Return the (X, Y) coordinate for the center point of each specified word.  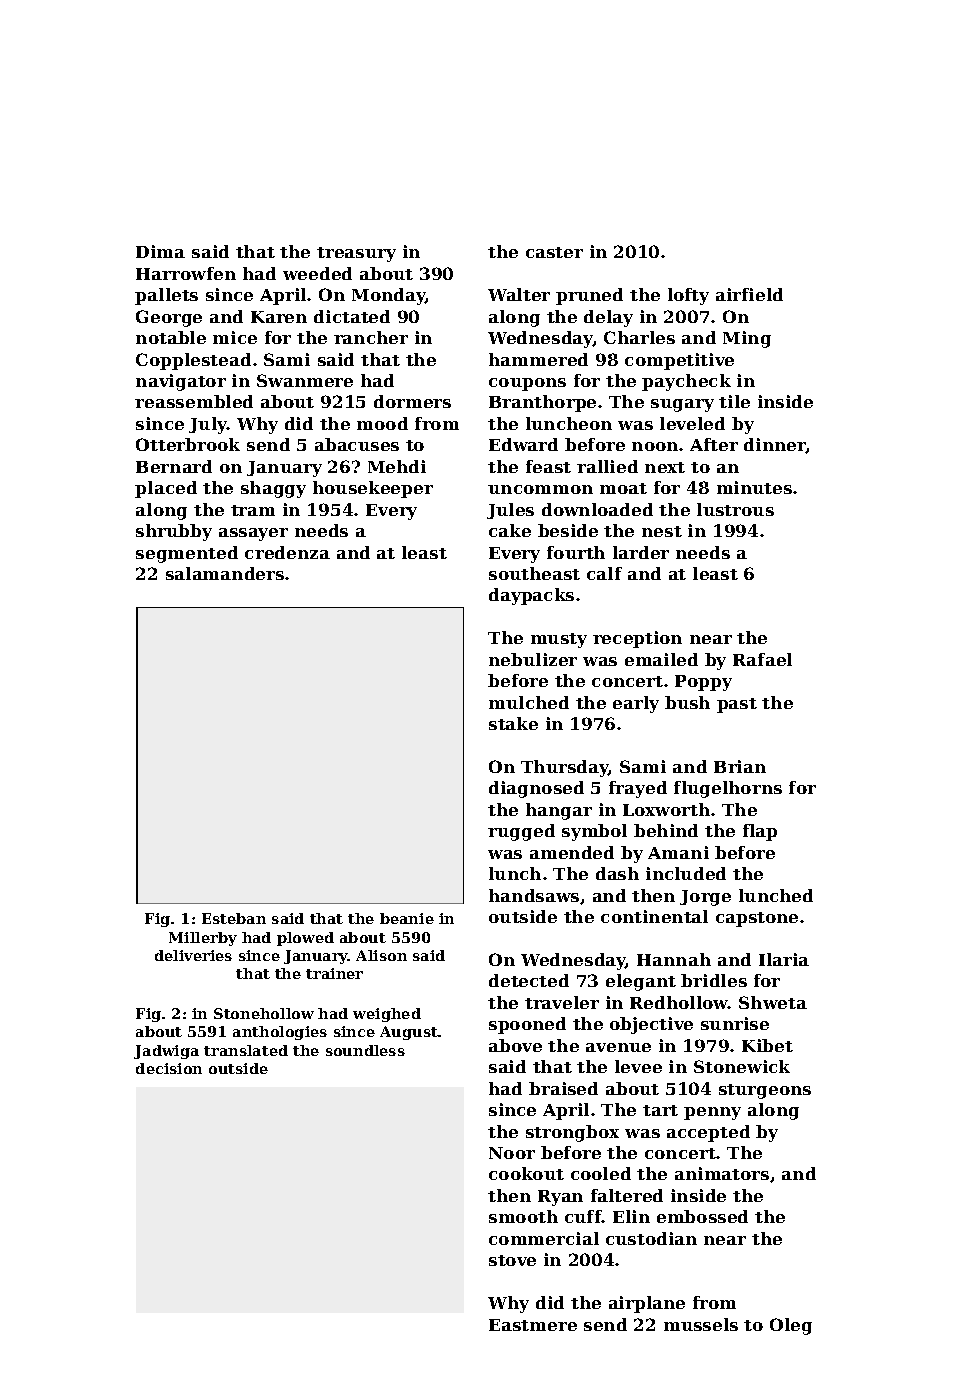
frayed (638, 789)
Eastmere (533, 1325)
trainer (334, 973)
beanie (407, 918)
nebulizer (533, 659)
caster (554, 252)
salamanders (225, 573)
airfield (749, 294)
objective (651, 1025)
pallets (166, 296)
